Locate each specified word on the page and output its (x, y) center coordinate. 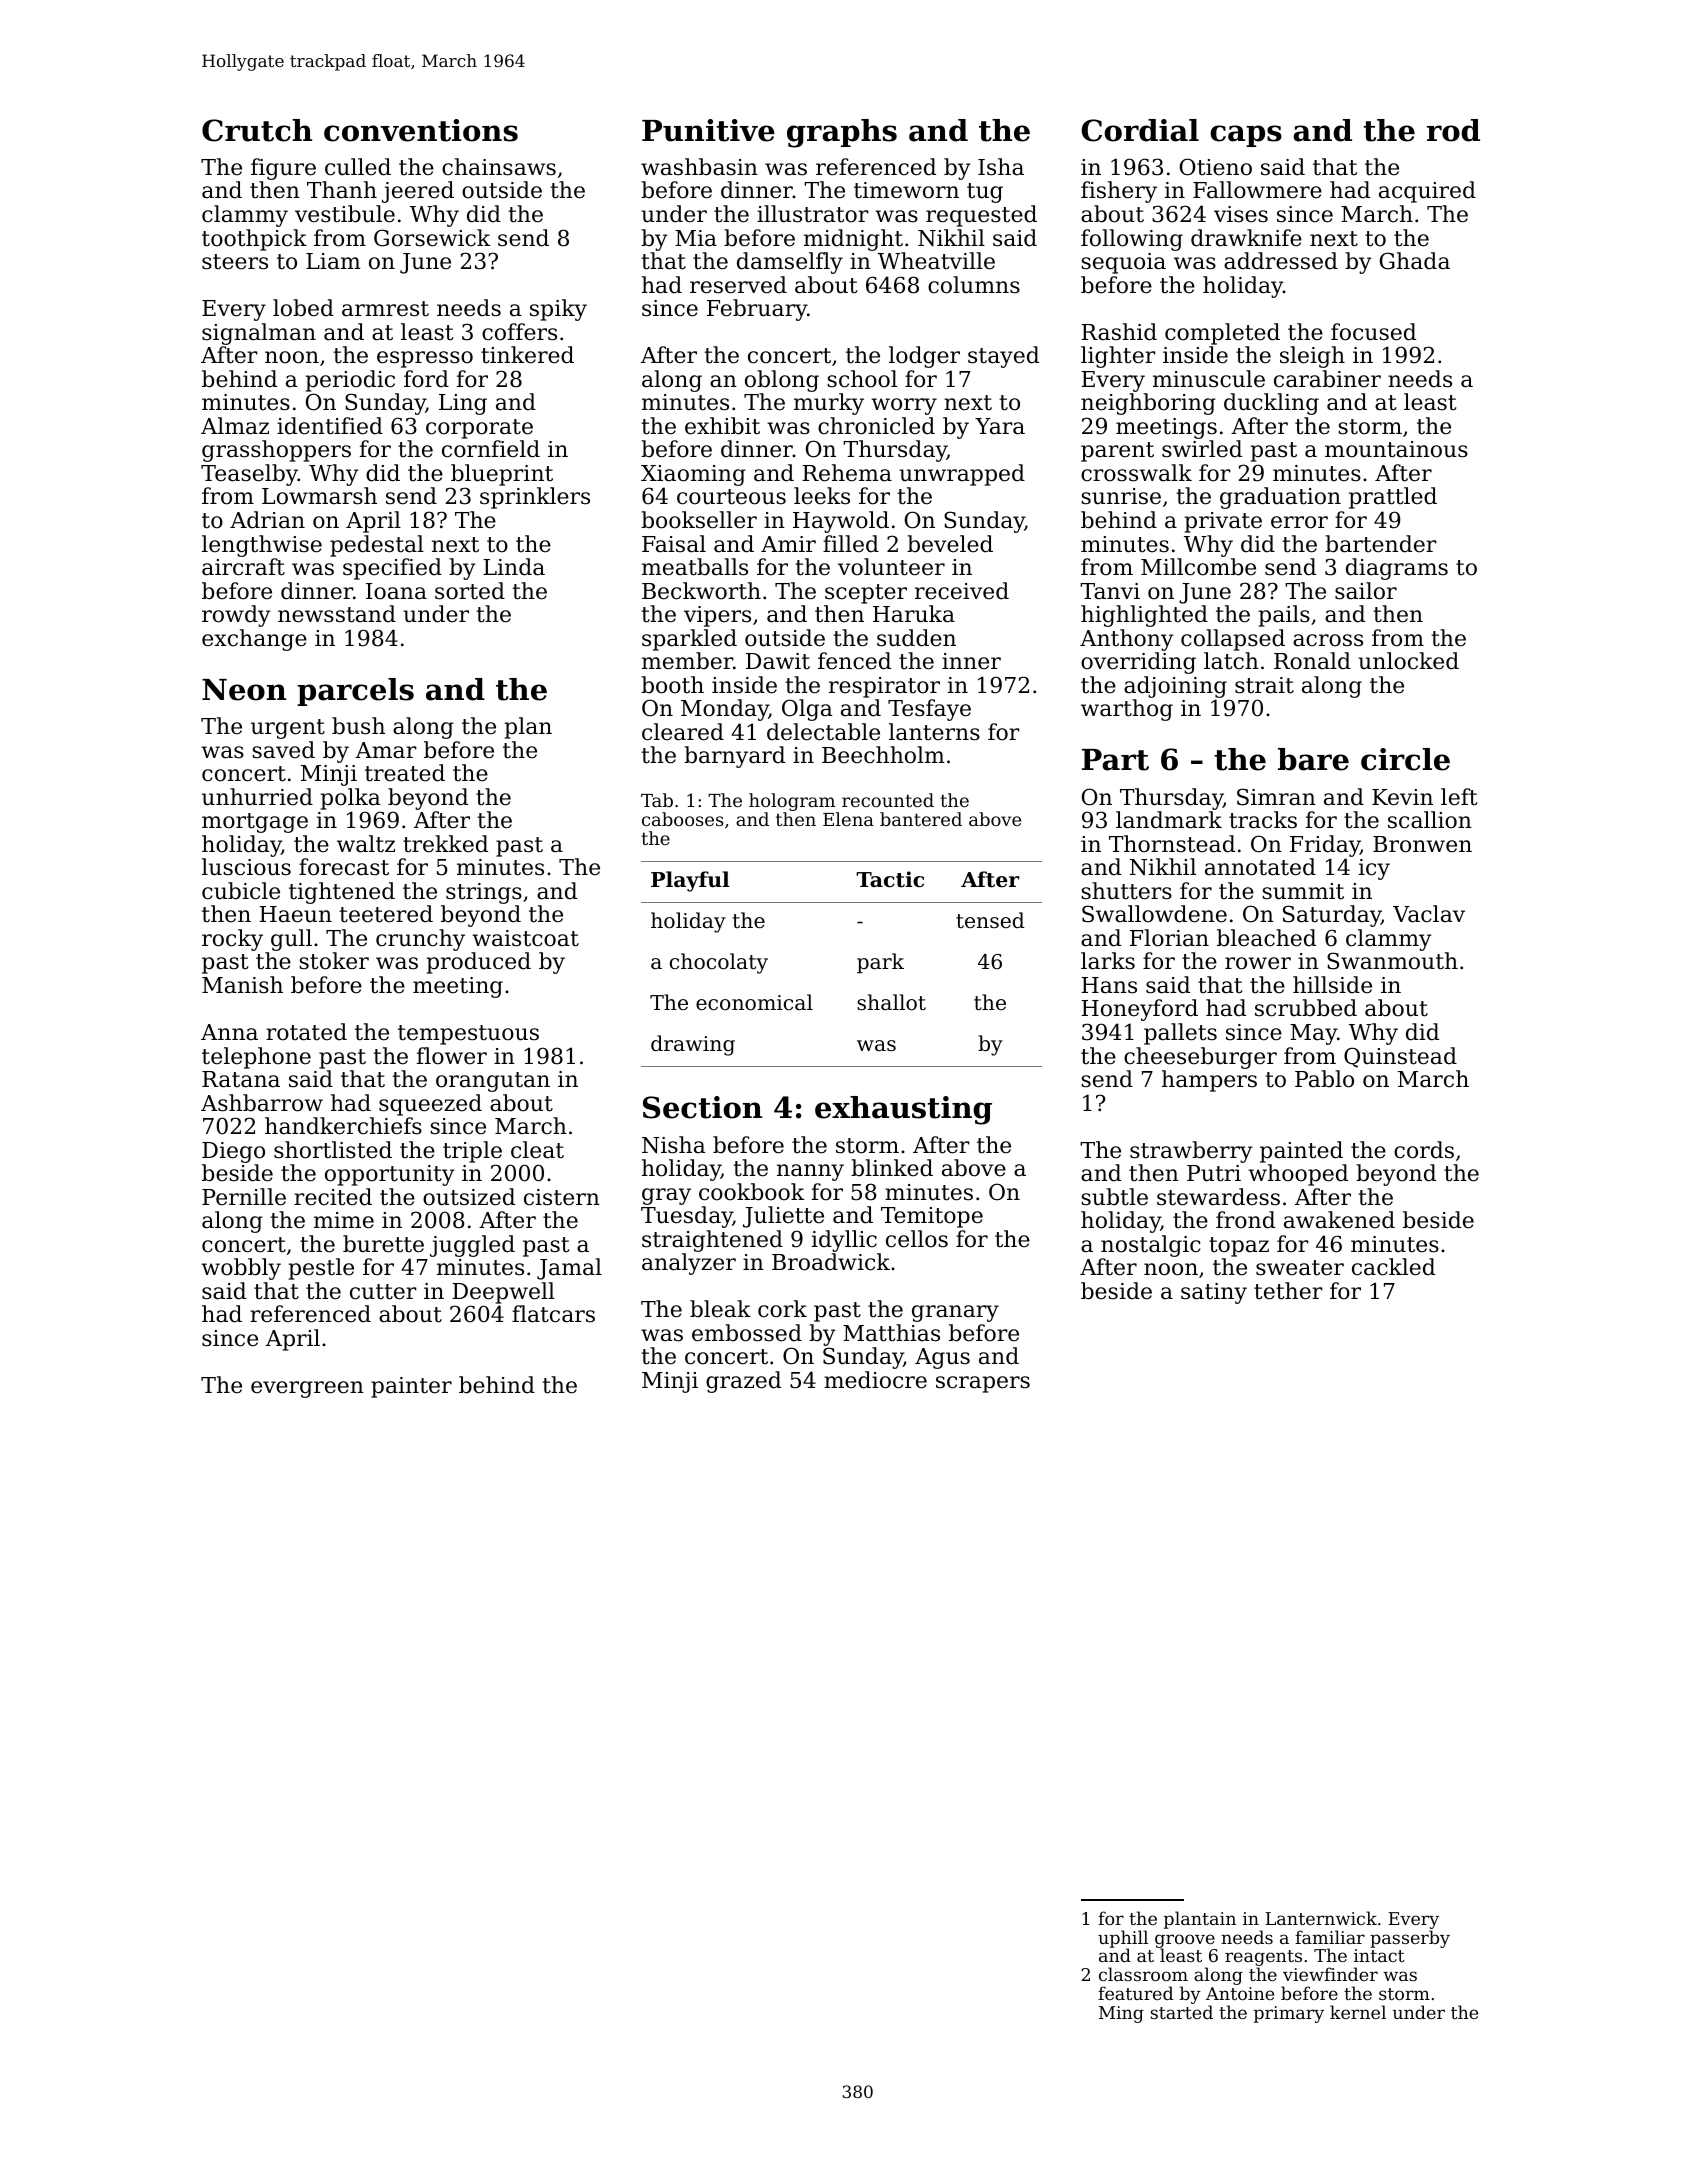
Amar (386, 750)
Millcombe (1198, 567)
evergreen (307, 1389)
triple (472, 1152)
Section (702, 1107)
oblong (782, 381)
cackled (1393, 1267)
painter (411, 1387)
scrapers (983, 1384)
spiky (558, 310)
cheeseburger (1200, 1058)
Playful (690, 881)
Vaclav (1429, 914)
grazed (743, 1382)
